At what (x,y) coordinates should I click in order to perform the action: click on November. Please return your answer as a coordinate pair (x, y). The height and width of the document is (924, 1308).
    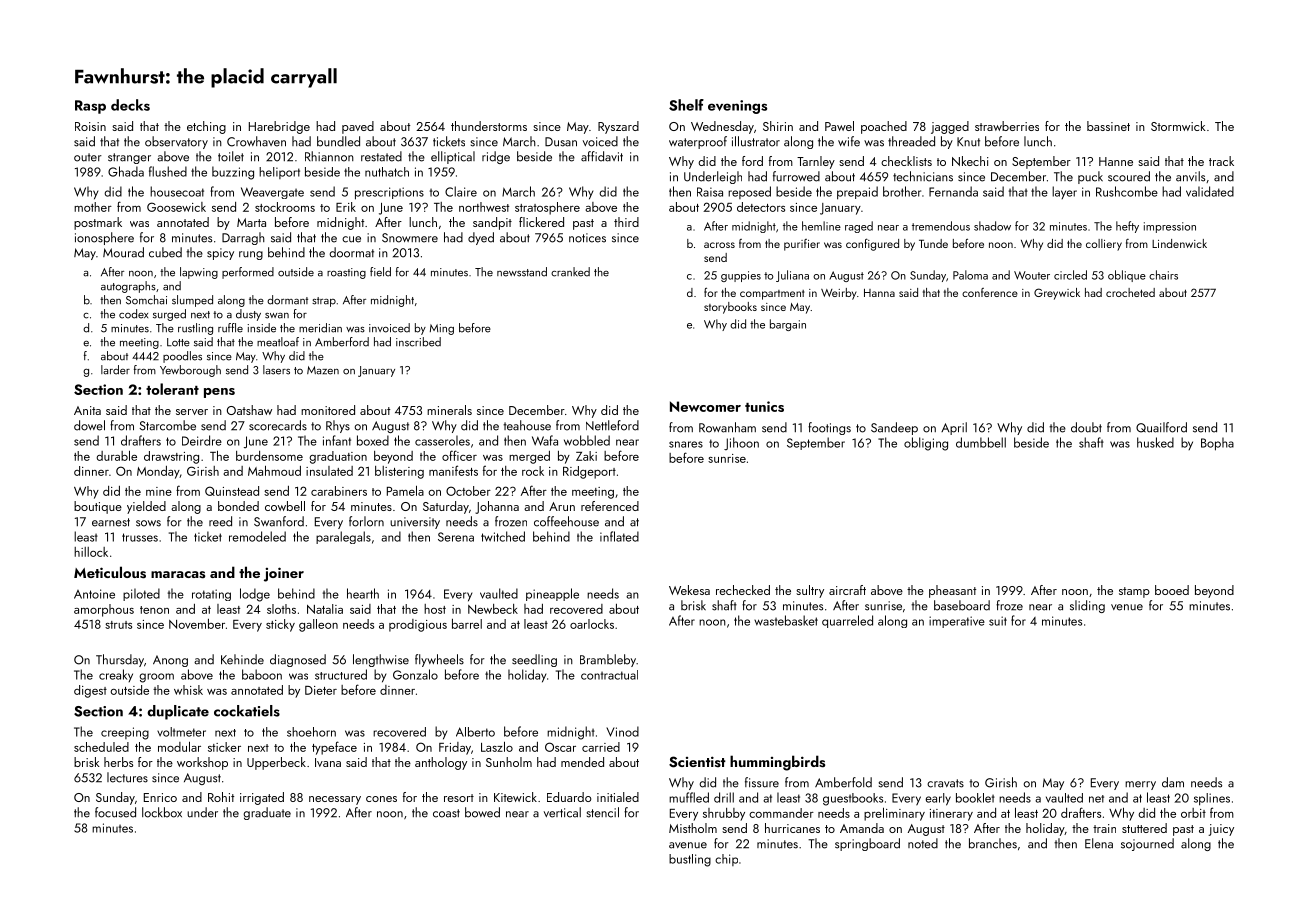
    Looking at the image, I should click on (197, 624).
